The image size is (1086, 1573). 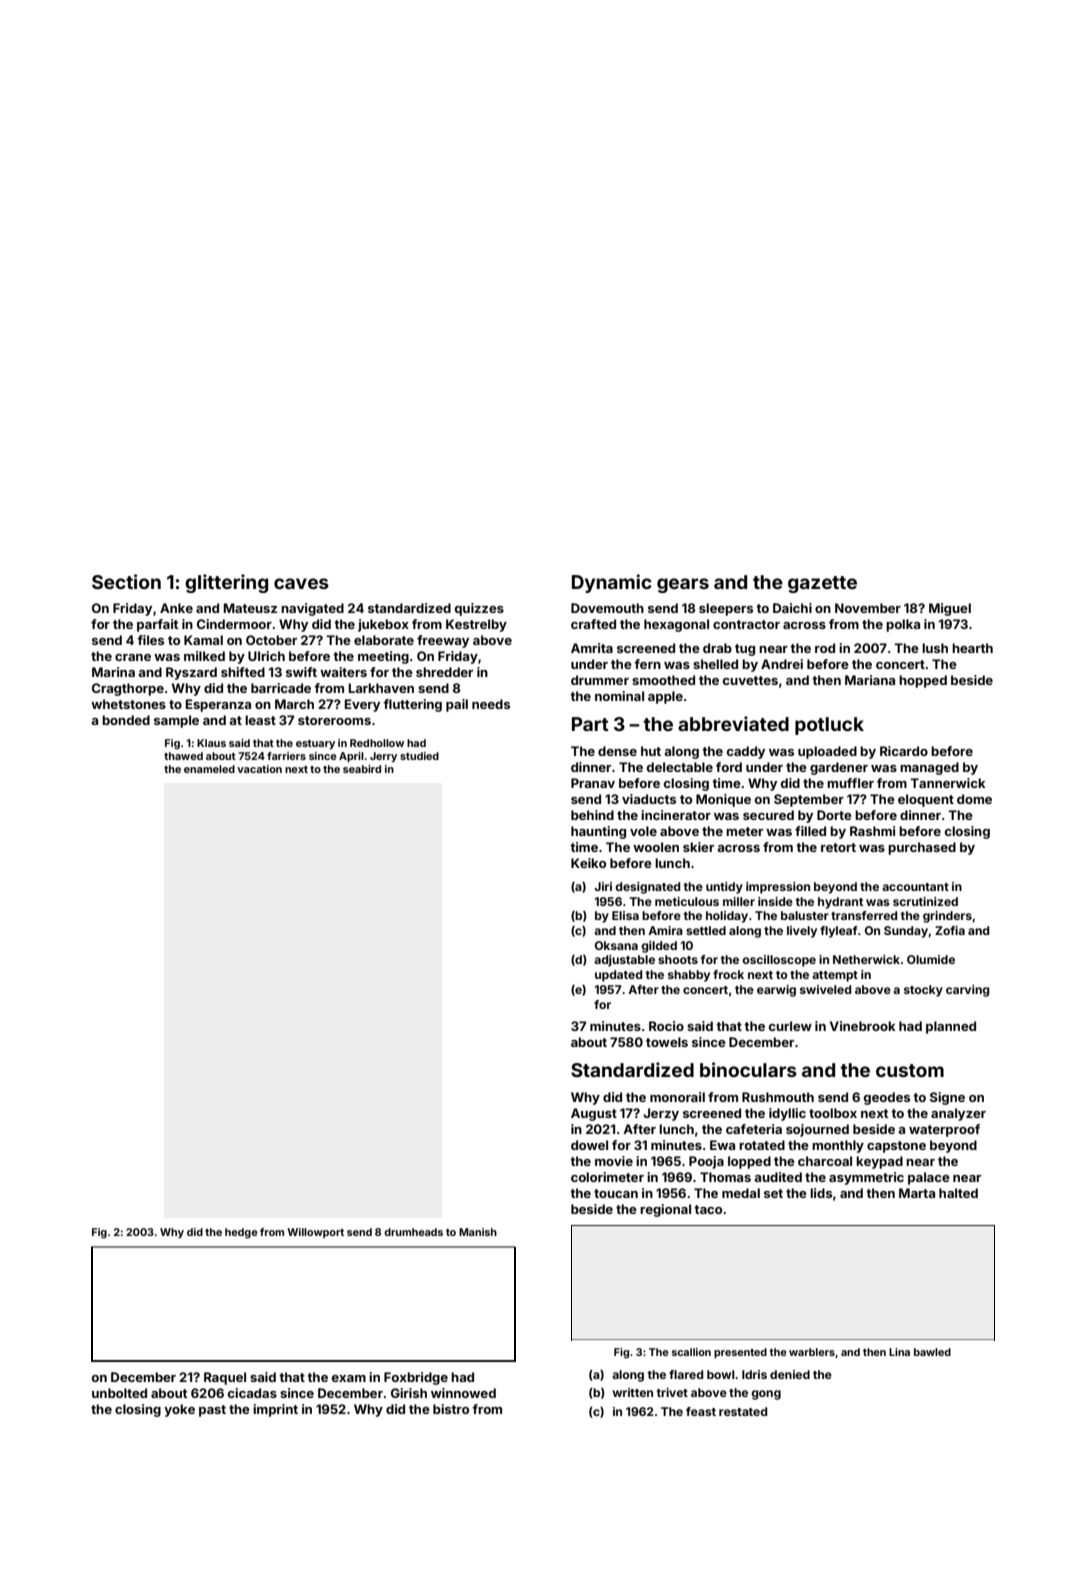 What do you see at coordinates (691, 1352) in the page?
I see `scallion` at bounding box center [691, 1352].
